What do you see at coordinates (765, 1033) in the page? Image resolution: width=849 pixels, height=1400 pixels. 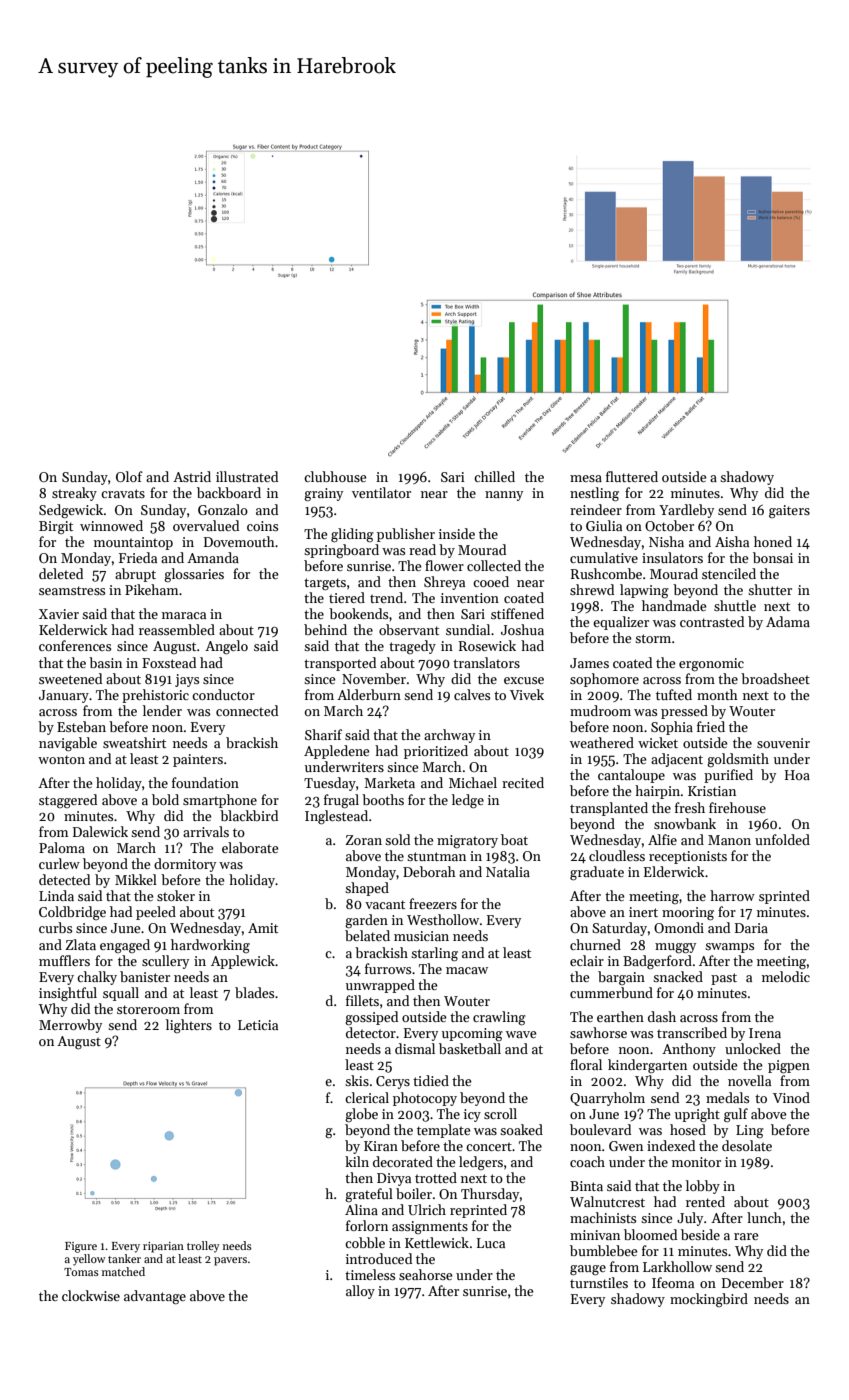 I see `Irena` at bounding box center [765, 1033].
